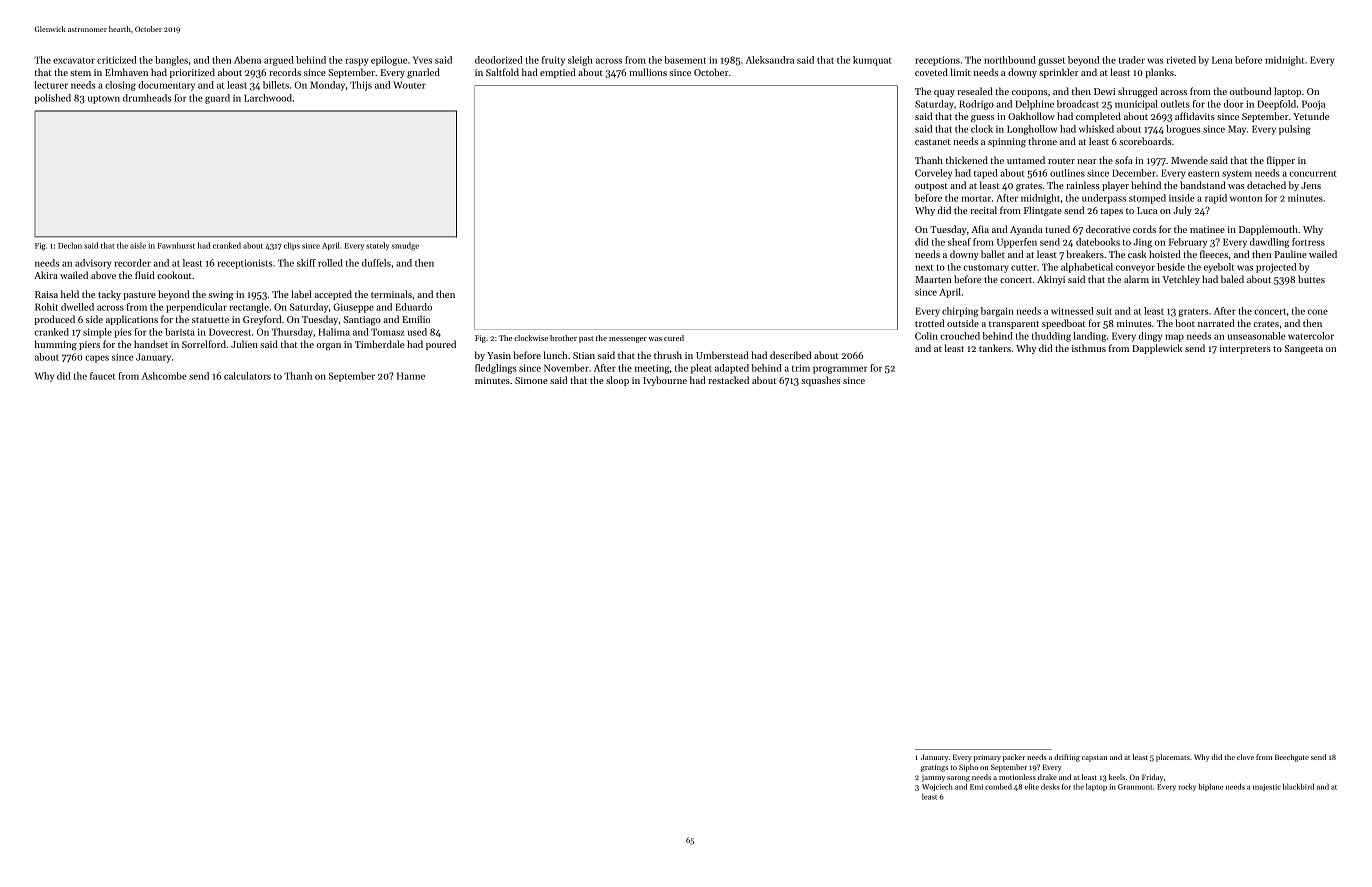 The height and width of the screenshot is (887, 1372). Describe the element at coordinates (405, 246) in the screenshot. I see `smudge` at that location.
